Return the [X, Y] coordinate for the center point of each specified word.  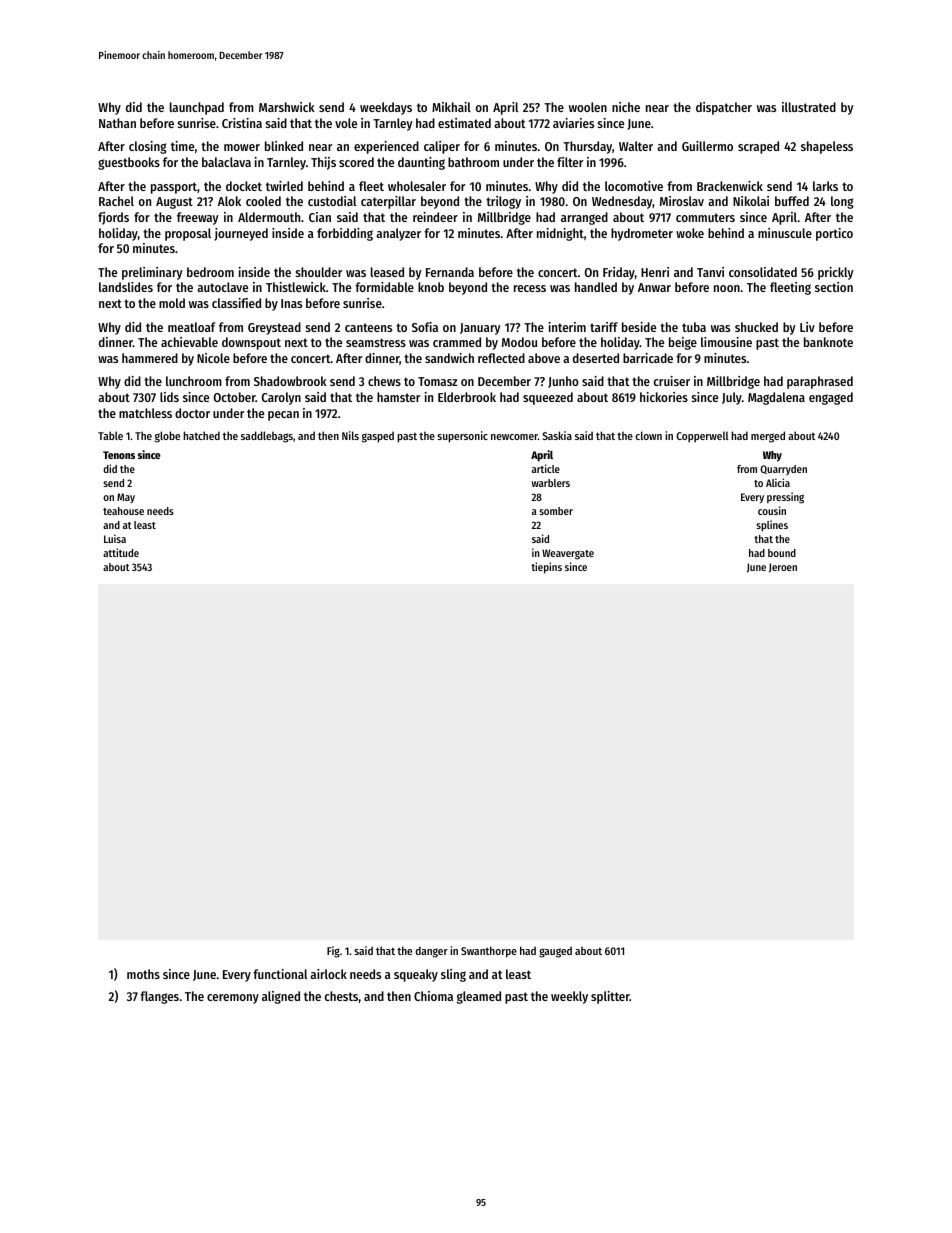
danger [431, 952]
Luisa [115, 538]
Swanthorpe [489, 952]
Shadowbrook [290, 381]
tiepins [546, 568]
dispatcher [724, 108]
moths [143, 974]
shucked [756, 327]
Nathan [117, 123]
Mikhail [451, 107]
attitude [121, 552]
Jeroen [783, 568]
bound [782, 553]
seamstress [376, 342]
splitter [610, 997]
